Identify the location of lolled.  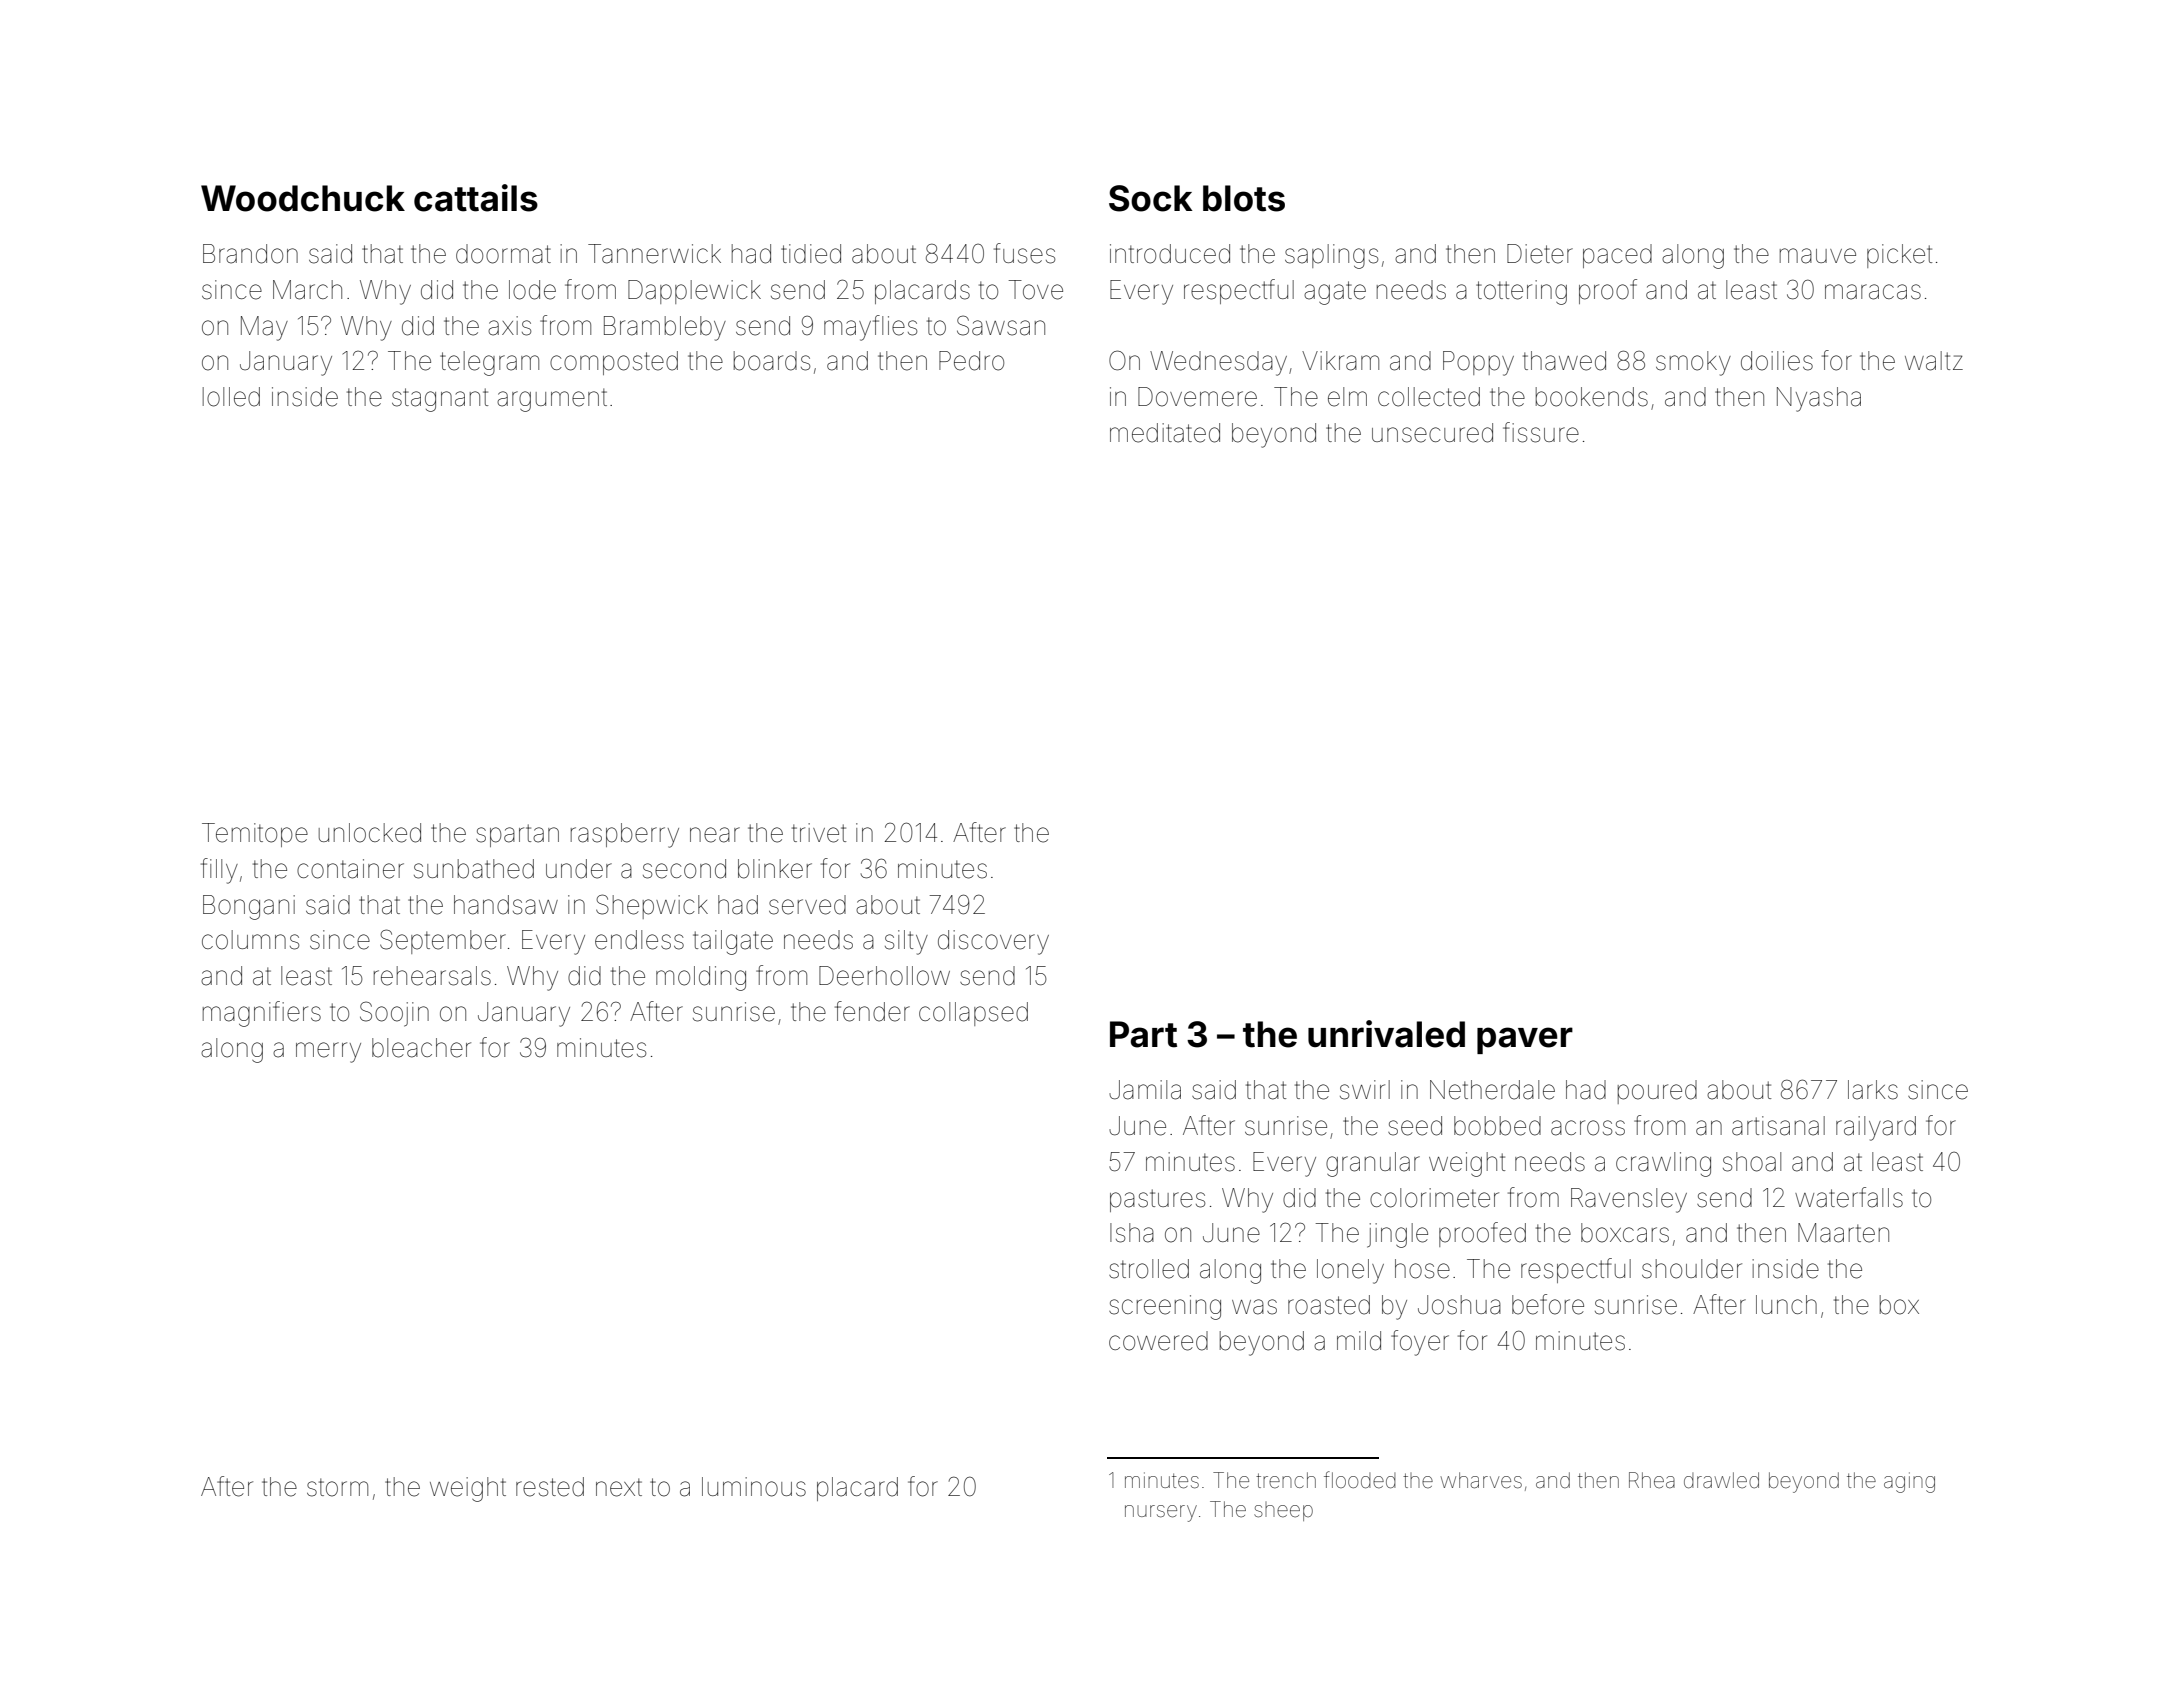
(231, 397).
